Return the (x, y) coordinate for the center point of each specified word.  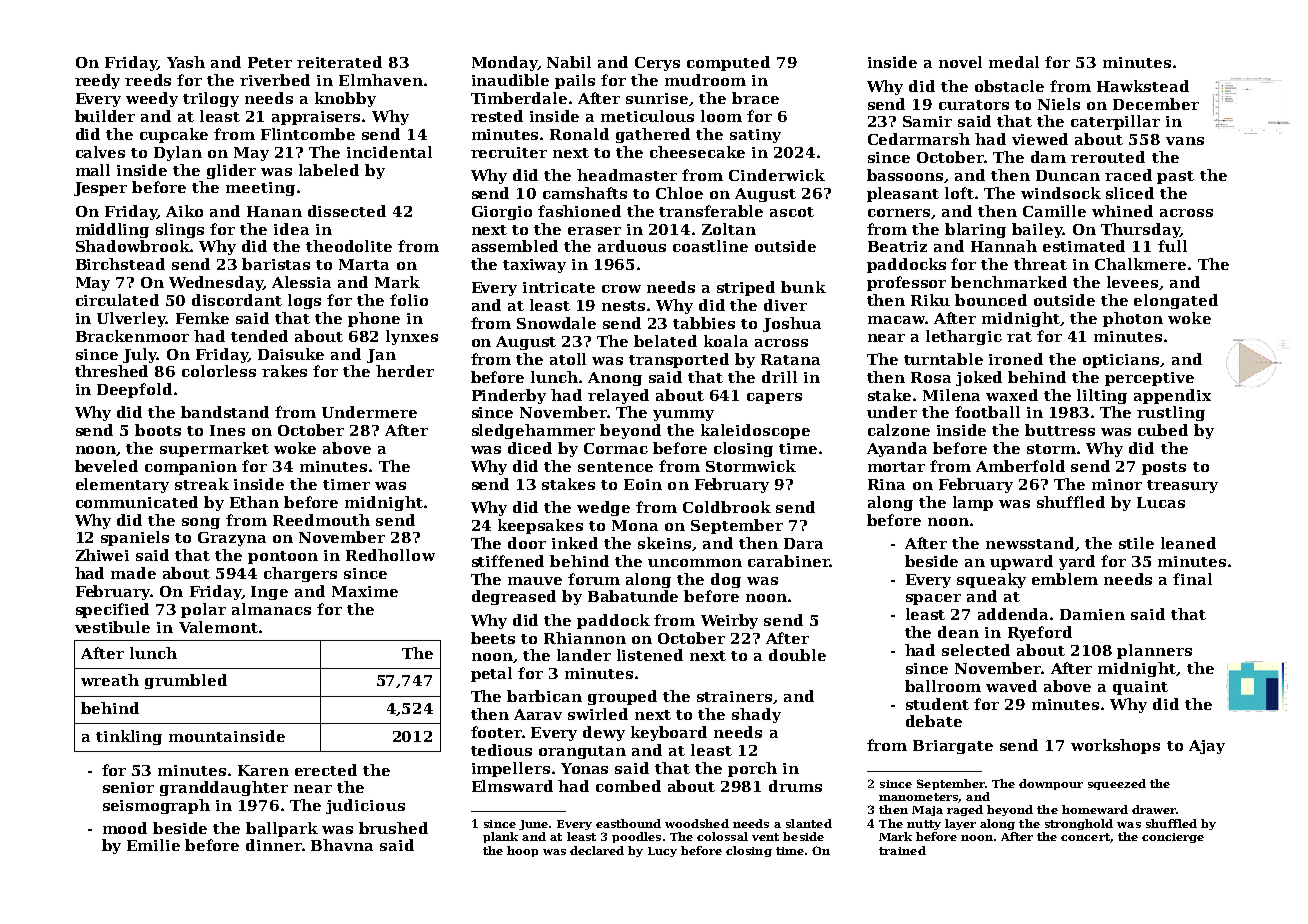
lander (584, 655)
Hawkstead (1143, 86)
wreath (110, 680)
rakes (284, 371)
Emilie (153, 845)
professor (906, 283)
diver (785, 305)
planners (1154, 651)
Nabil (569, 62)
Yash (186, 62)
